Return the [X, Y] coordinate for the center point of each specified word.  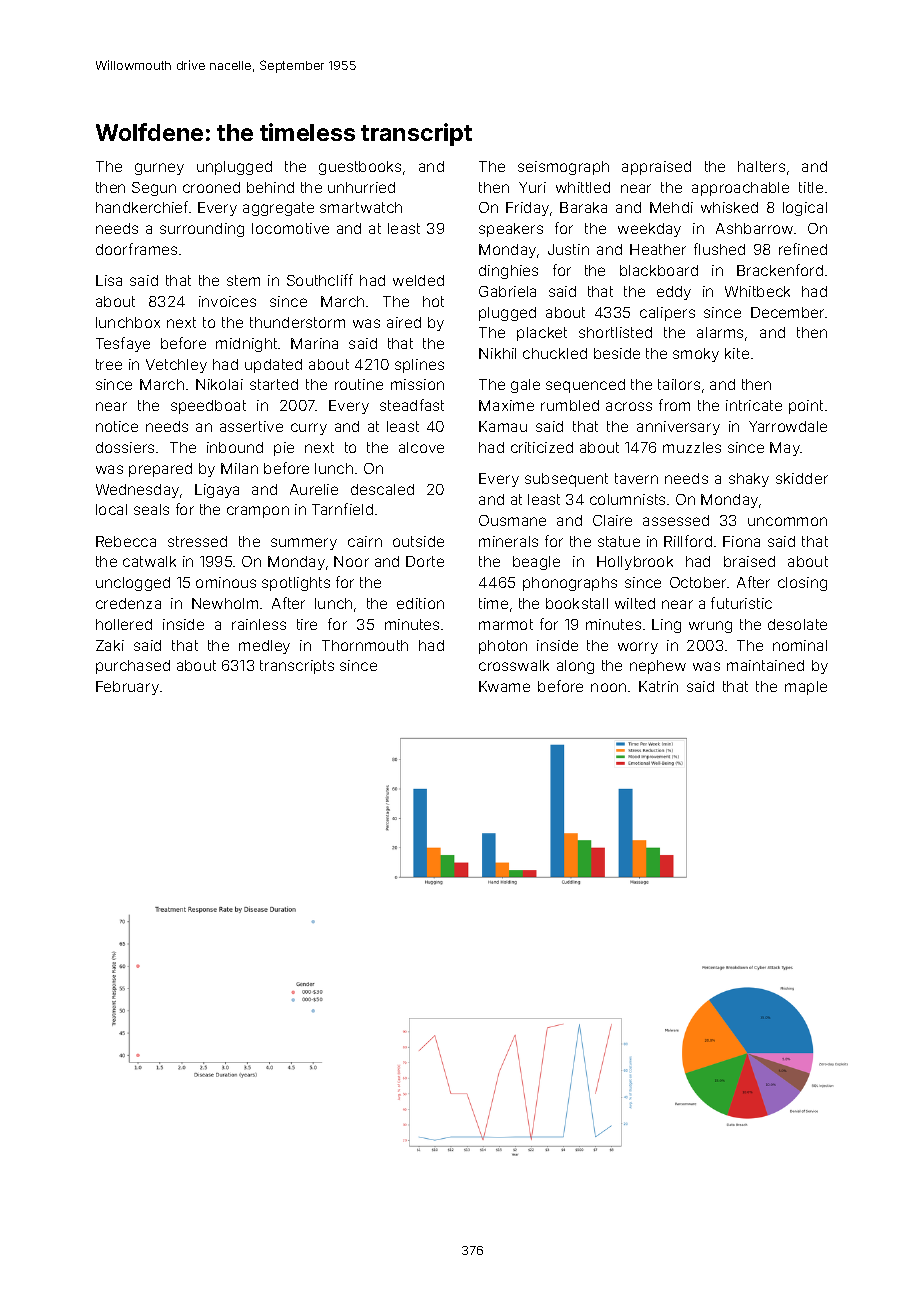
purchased [133, 667]
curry [309, 429]
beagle [536, 563]
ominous [226, 582]
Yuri [532, 187]
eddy [674, 293]
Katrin [658, 686]
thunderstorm [297, 322]
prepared [160, 470]
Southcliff [320, 280]
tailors [679, 384]
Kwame [504, 686]
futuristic [741, 603]
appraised [656, 168]
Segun [154, 189]
